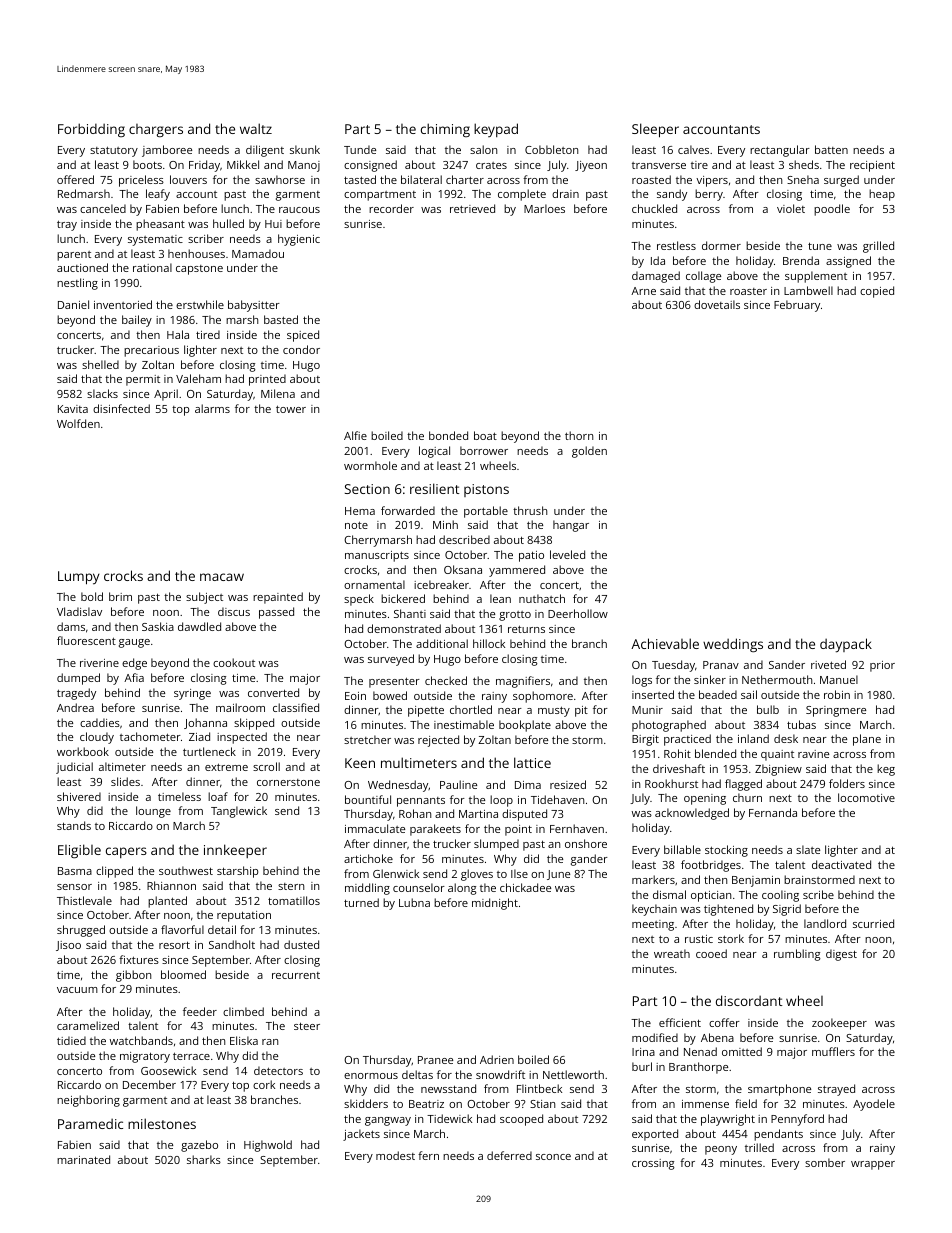 This screenshot has width=952, height=1233. What do you see at coordinates (204, 1159) in the screenshot?
I see `sharks` at bounding box center [204, 1159].
